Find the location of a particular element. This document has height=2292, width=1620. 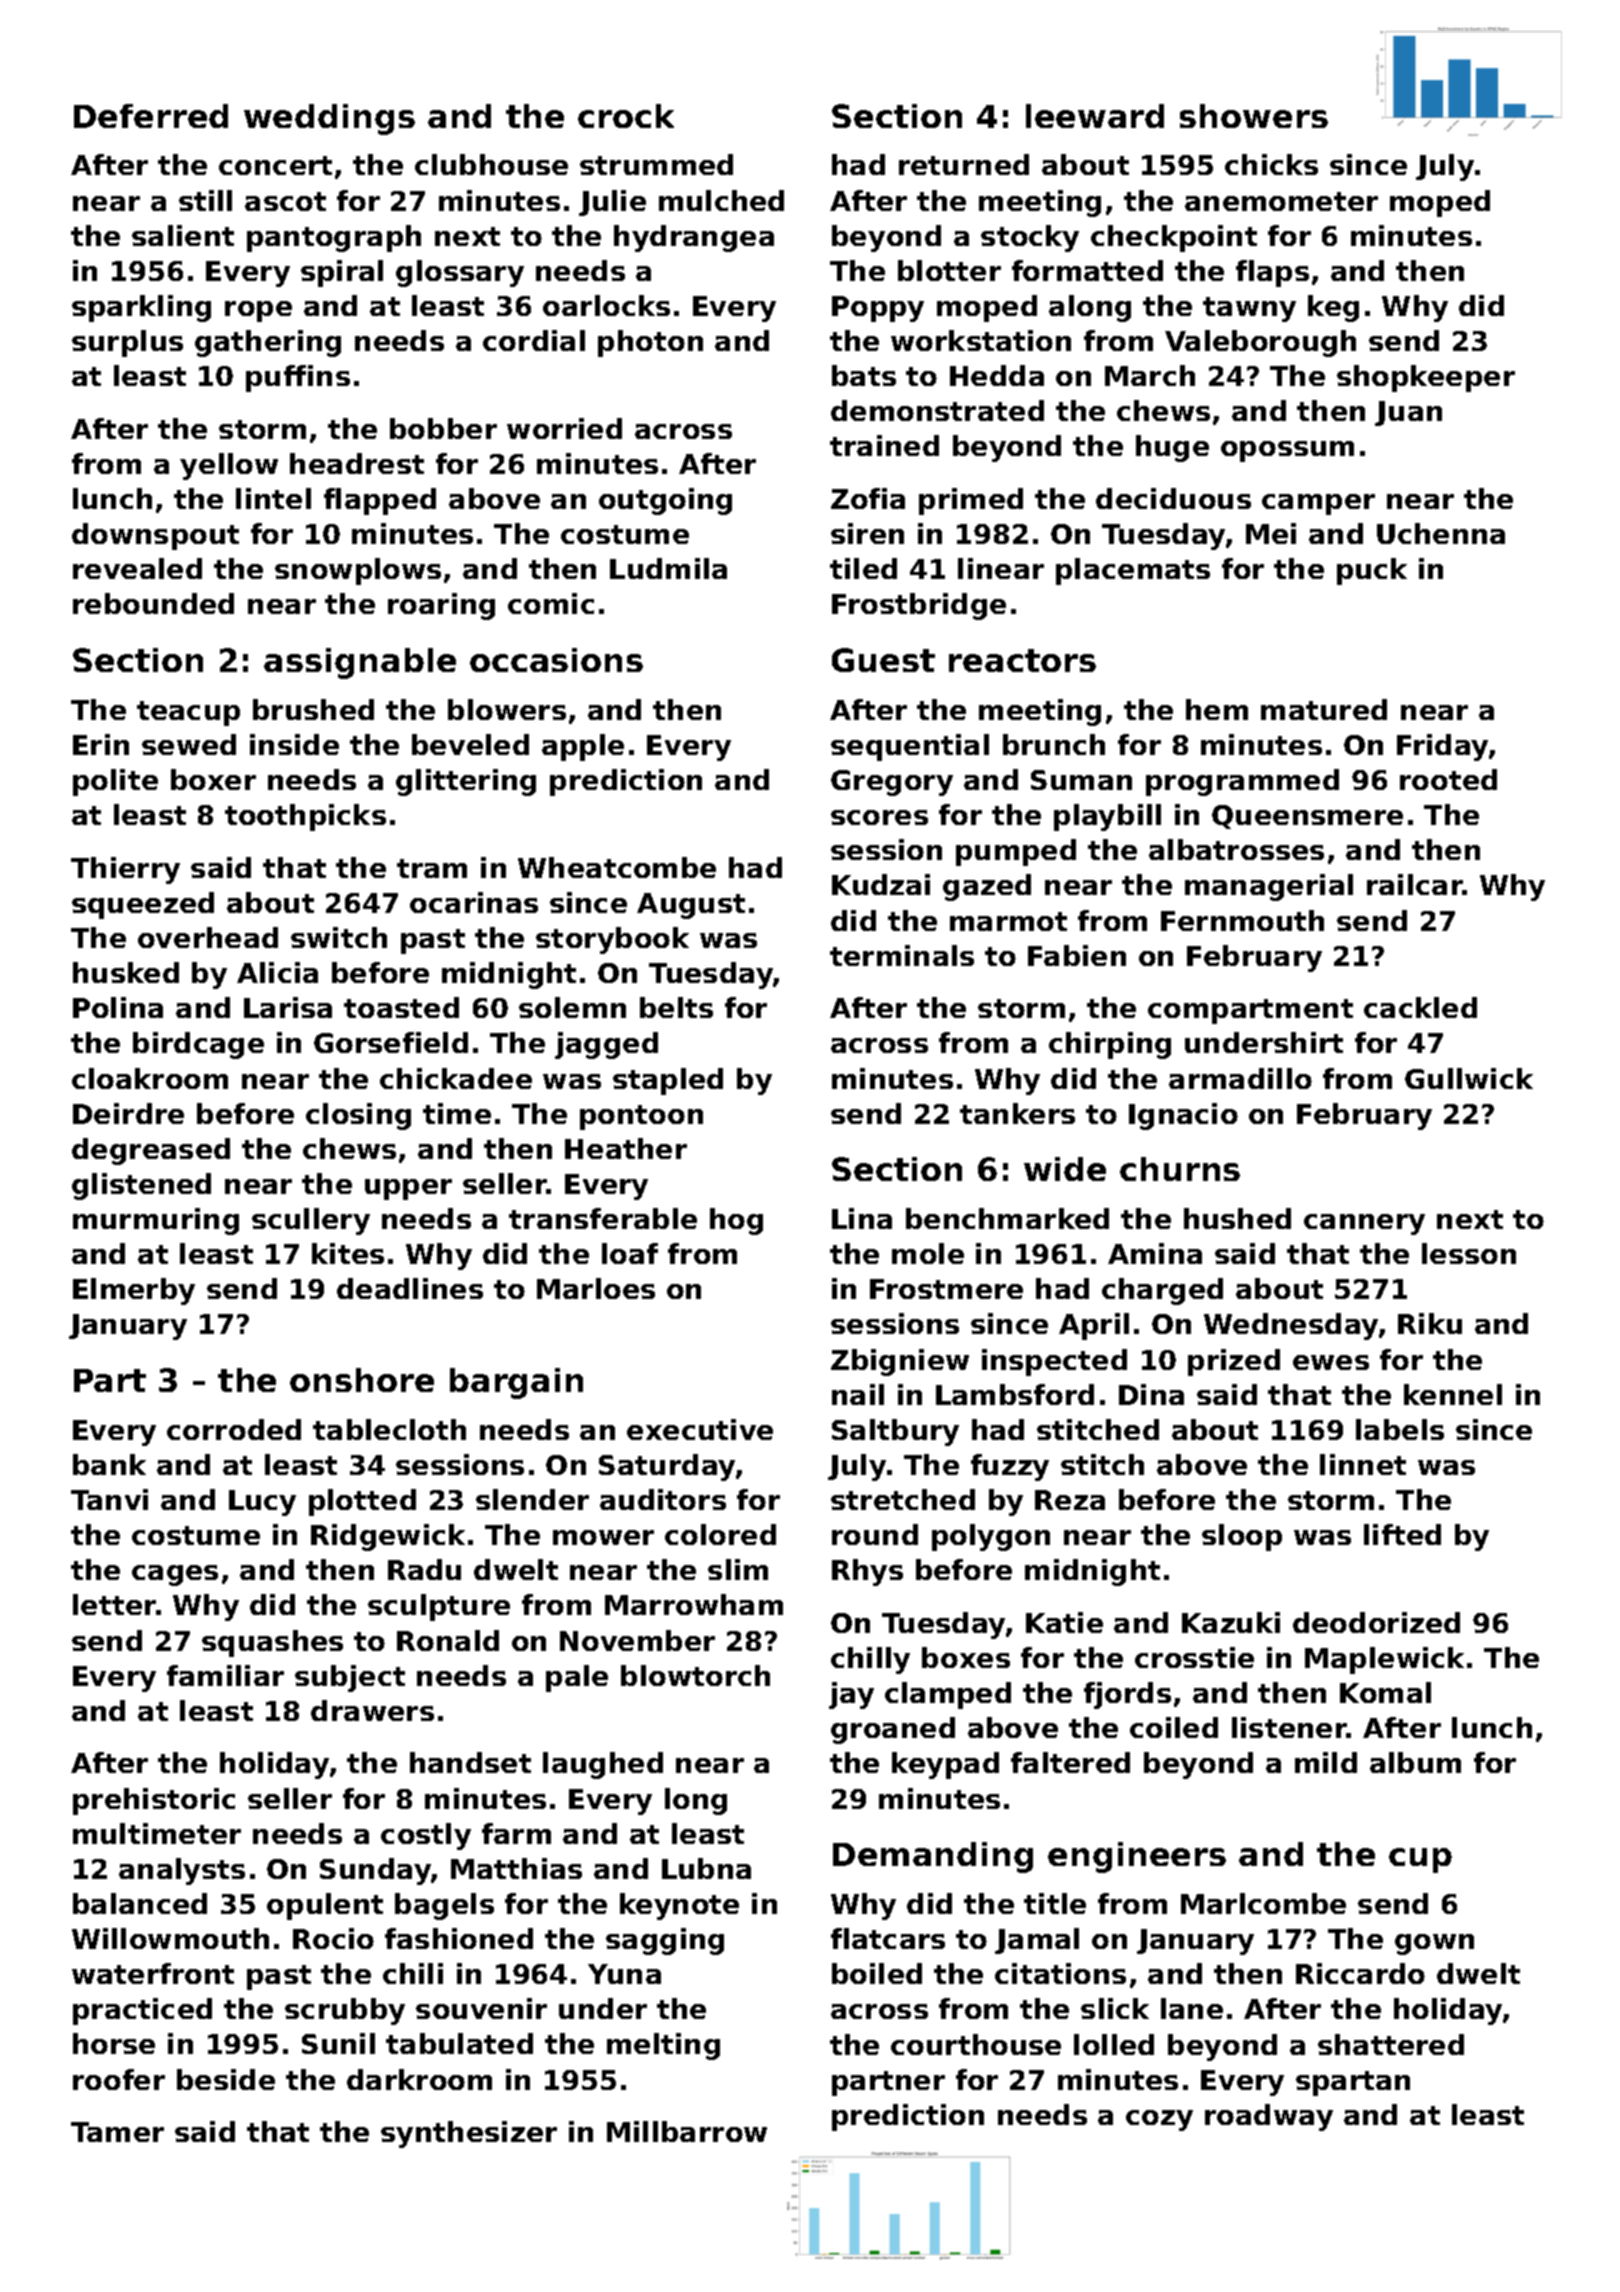

hem is located at coordinates (1217, 709).
